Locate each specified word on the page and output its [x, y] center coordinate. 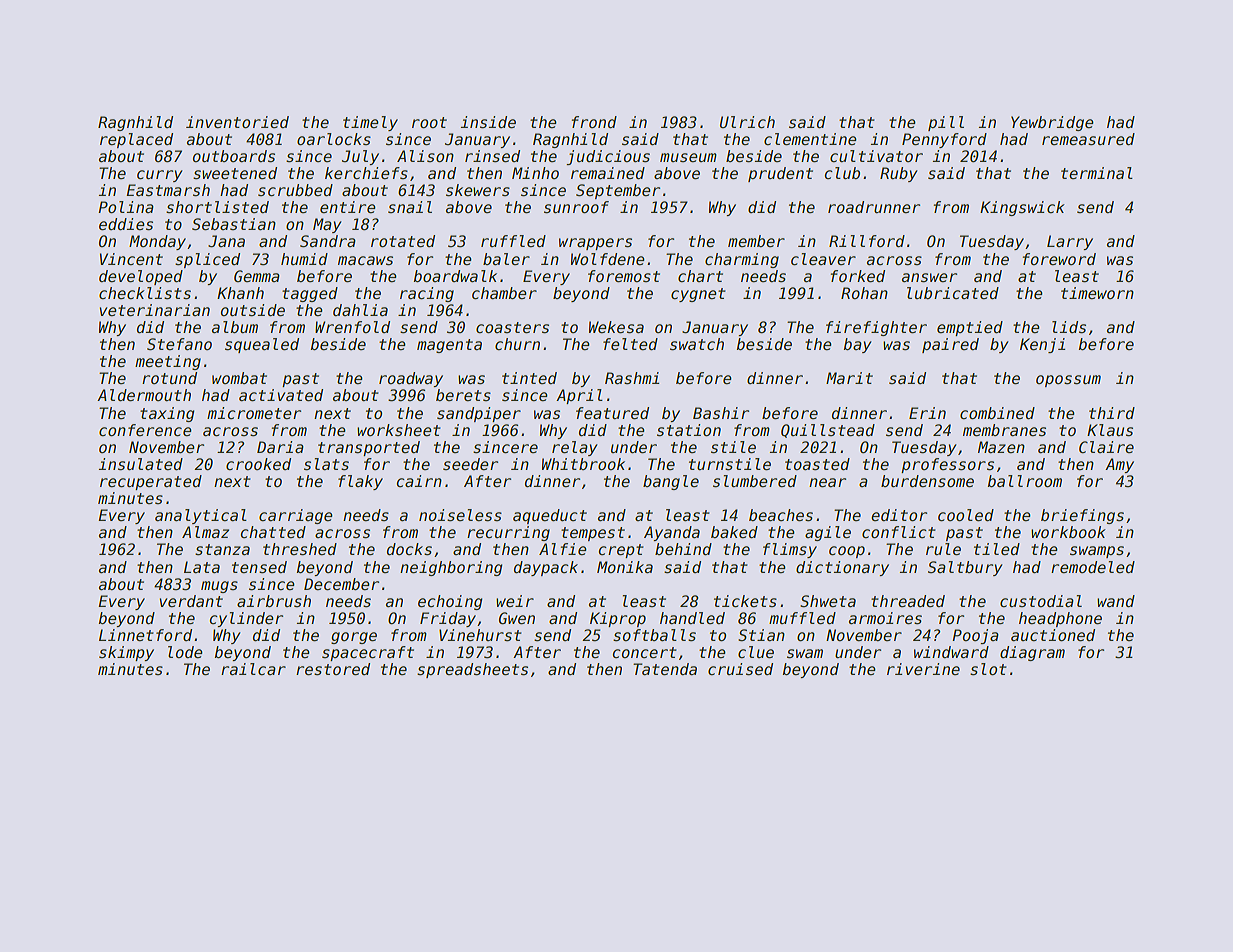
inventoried [237, 122]
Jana [226, 241]
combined [997, 413]
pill [946, 123]
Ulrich [747, 122]
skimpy [126, 653]
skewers [478, 190]
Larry [1070, 242]
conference [145, 430]
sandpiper [479, 414]
